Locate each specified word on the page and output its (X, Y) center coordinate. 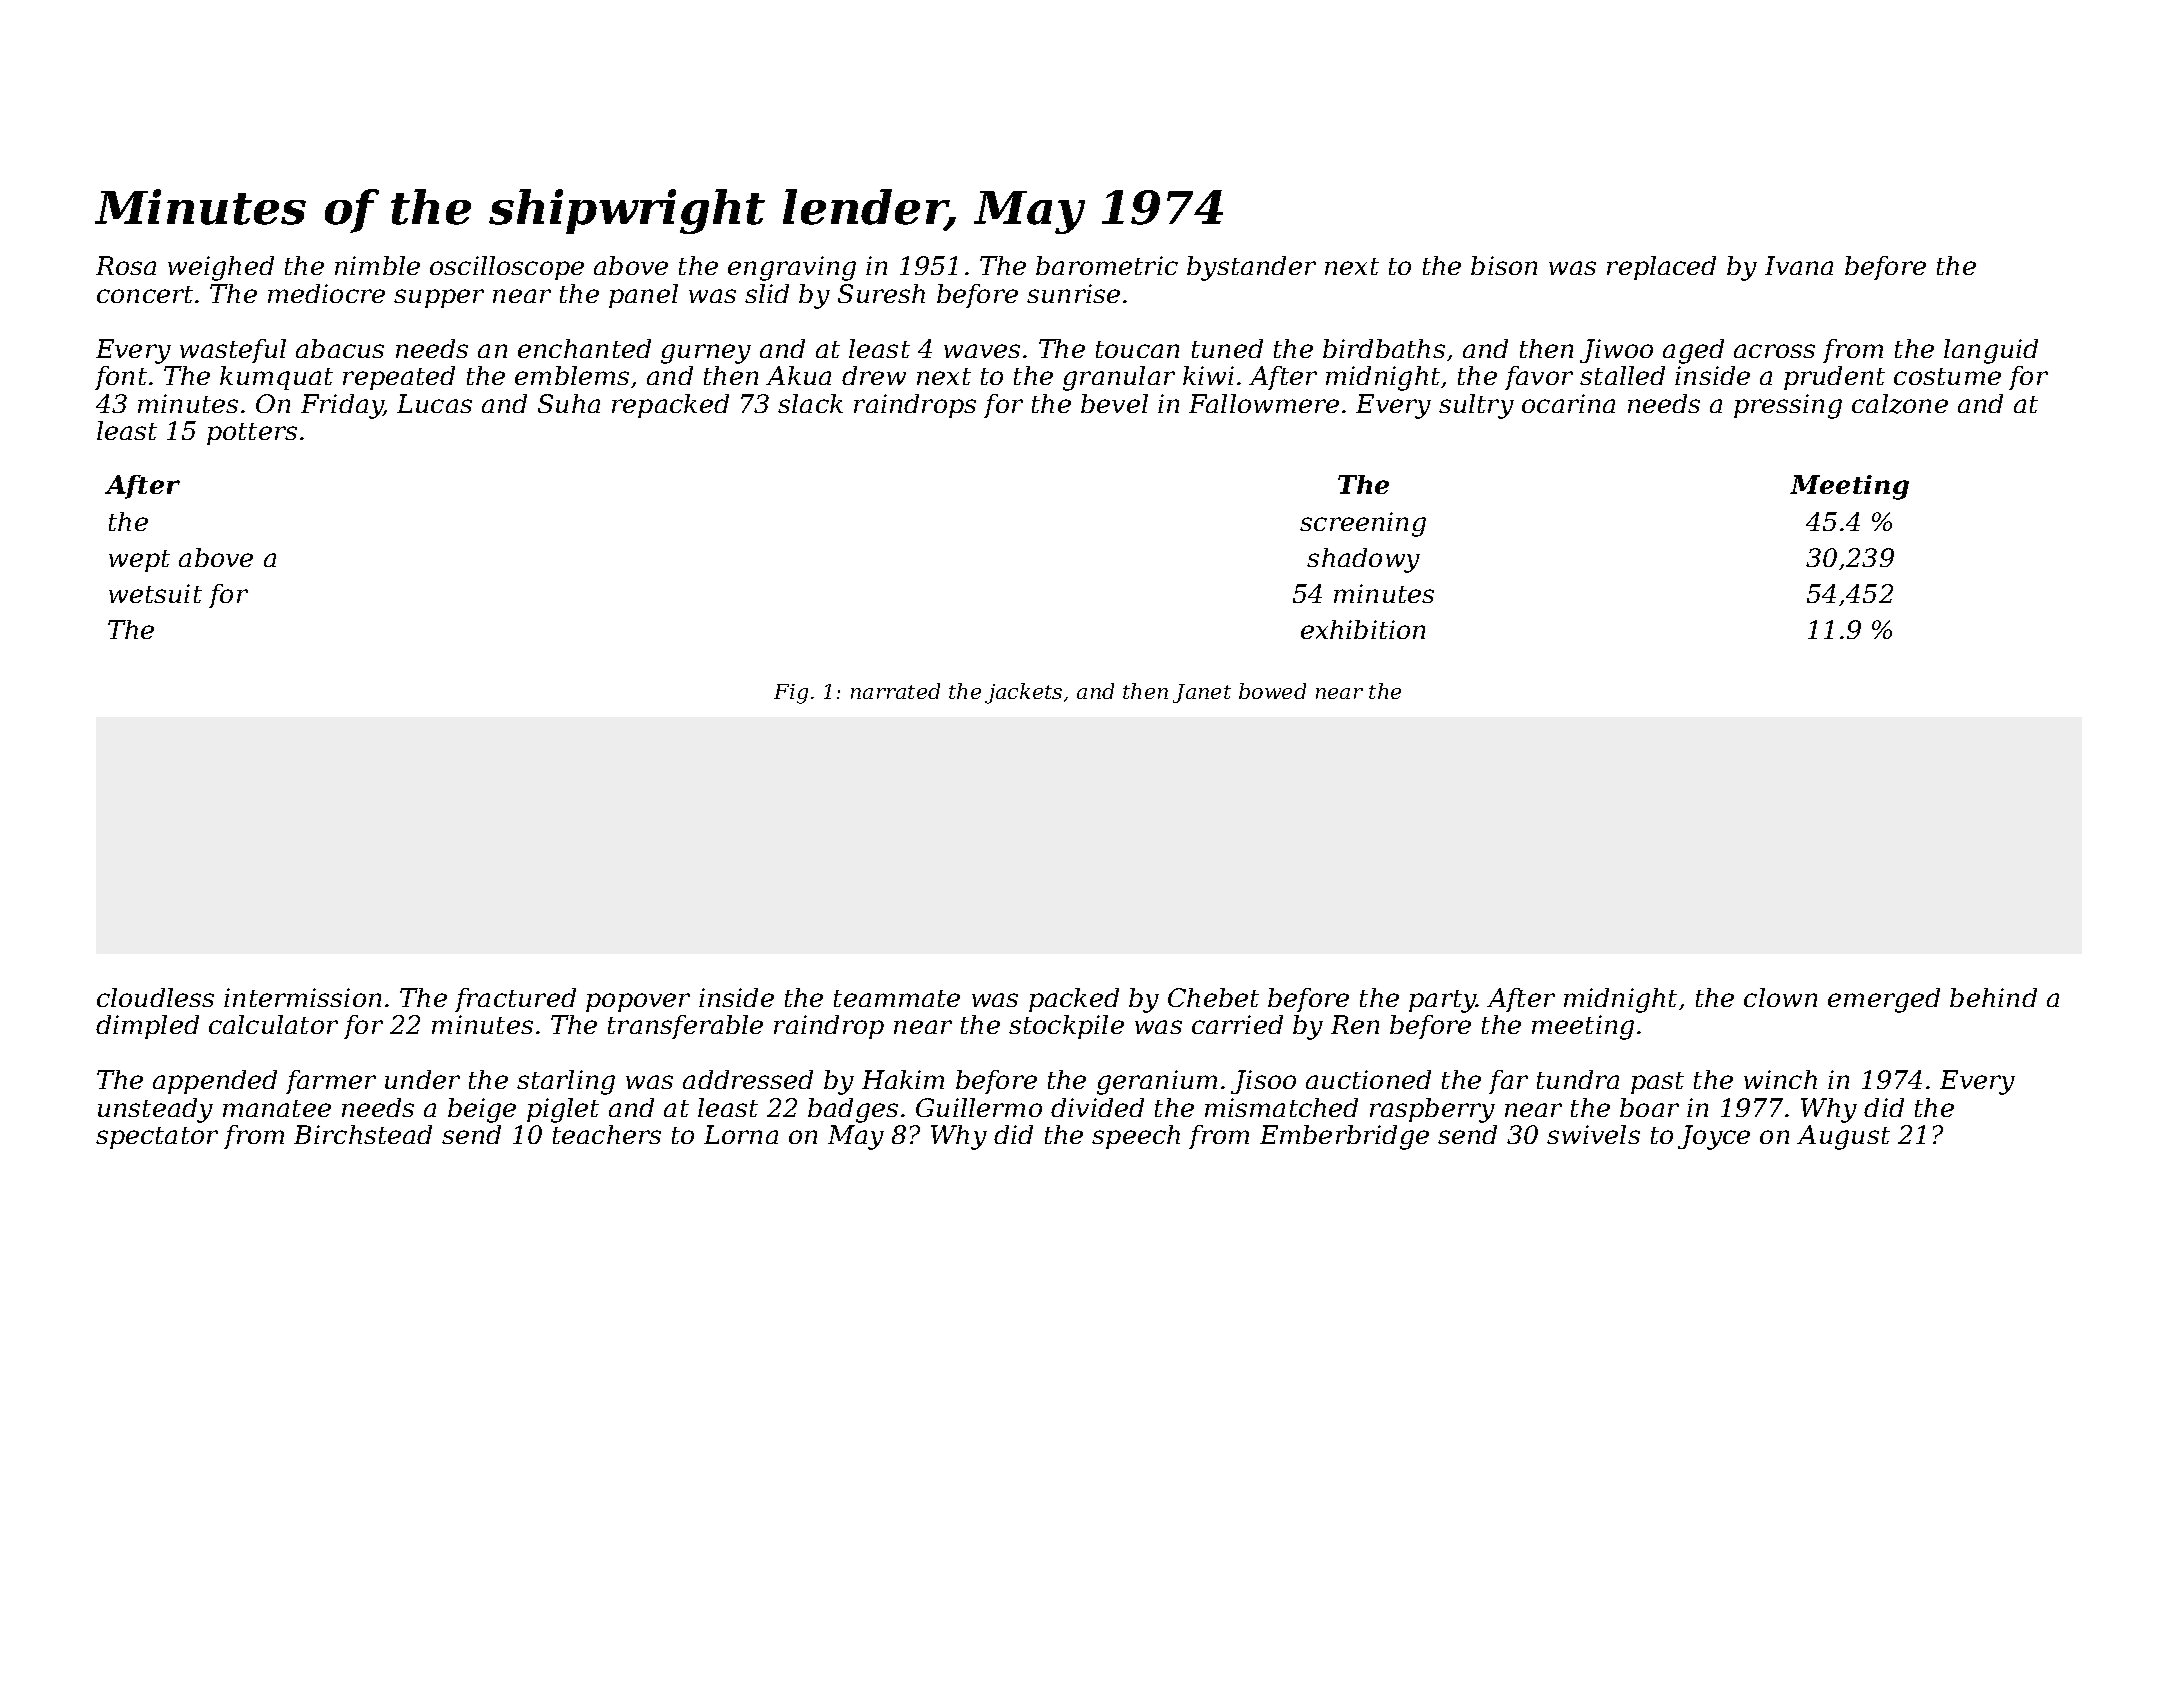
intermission (302, 997)
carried (1237, 1024)
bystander (1251, 268)
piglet (563, 1110)
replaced (1661, 268)
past (1657, 1083)
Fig (791, 694)
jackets (1023, 693)
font (121, 378)
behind (1993, 997)
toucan (1137, 349)
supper (439, 298)
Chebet (1213, 997)
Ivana (1799, 265)
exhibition (1363, 629)
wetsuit (155, 593)
